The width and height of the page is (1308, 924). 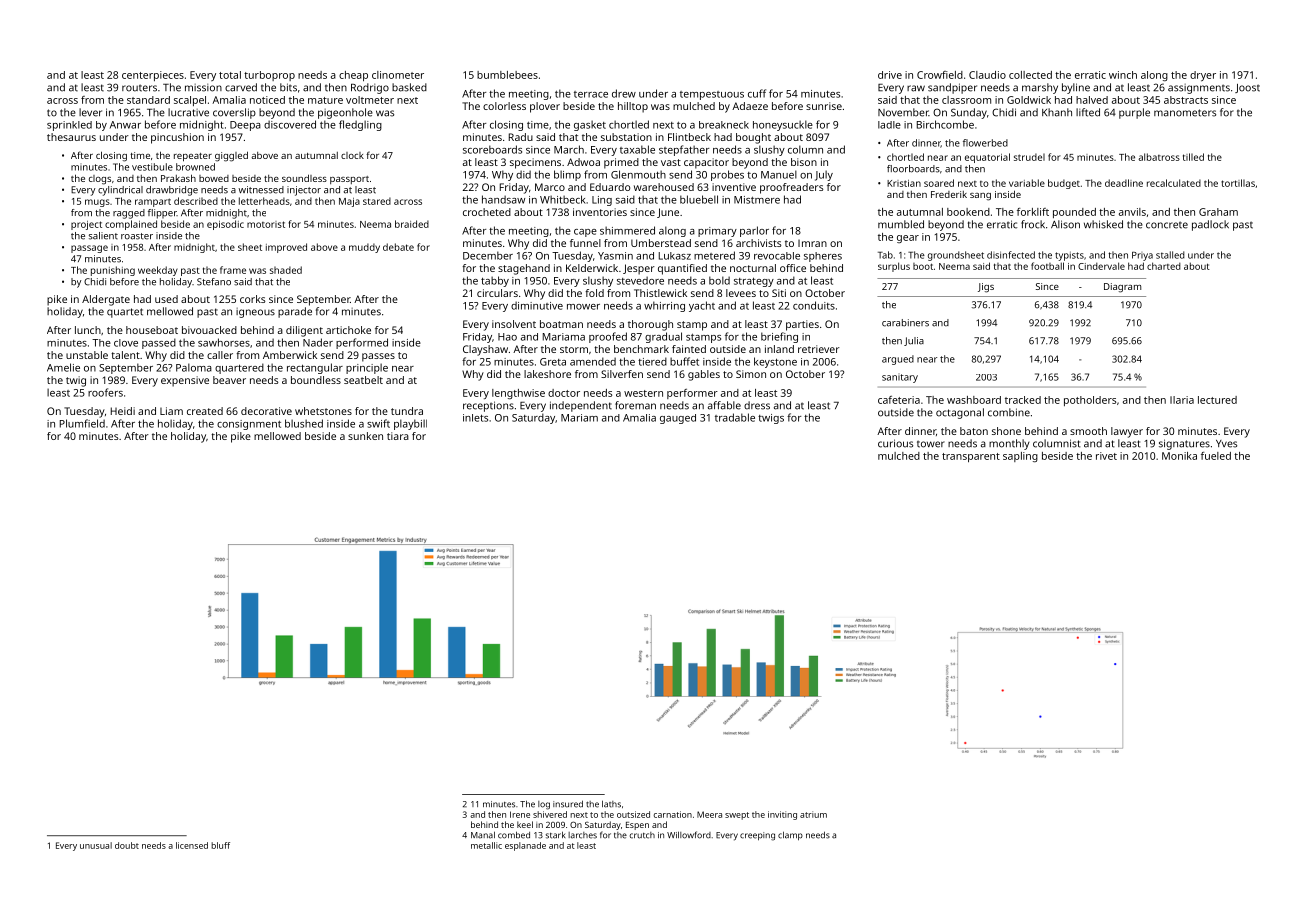 What do you see at coordinates (1057, 112) in the page?
I see `Khanh` at bounding box center [1057, 112].
